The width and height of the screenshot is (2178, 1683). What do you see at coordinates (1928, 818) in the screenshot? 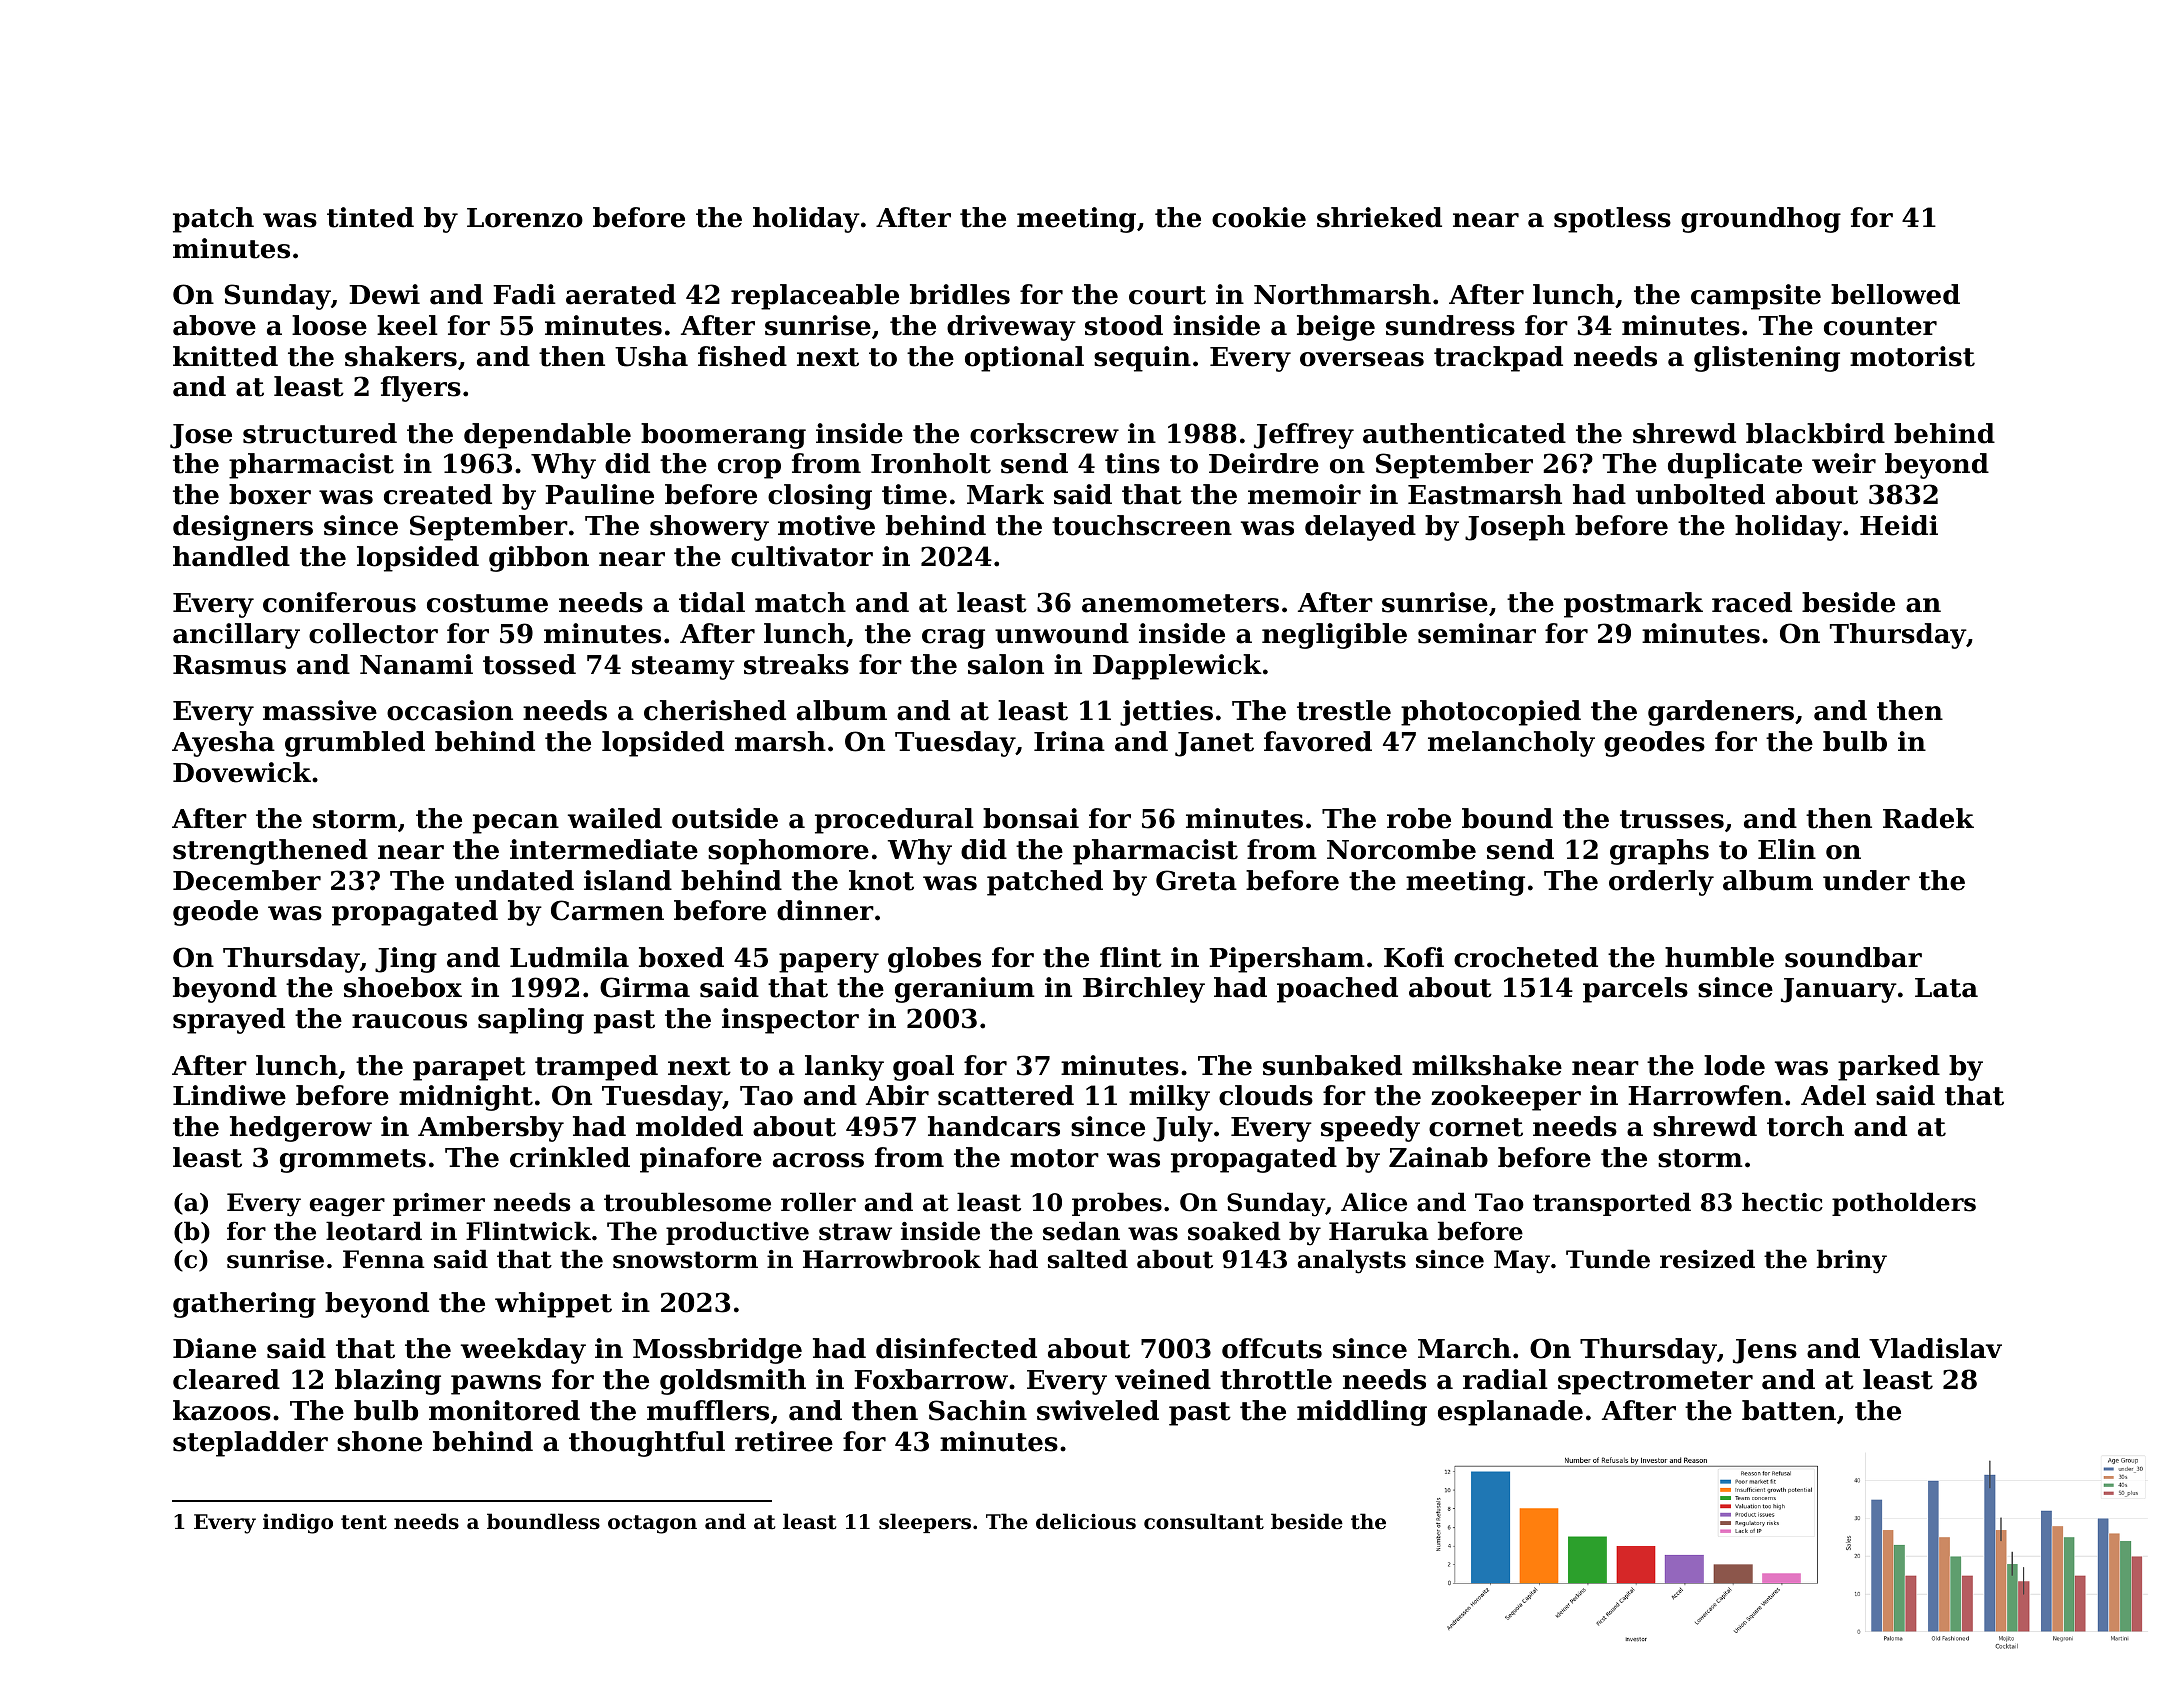
I see `Radek` at bounding box center [1928, 818].
